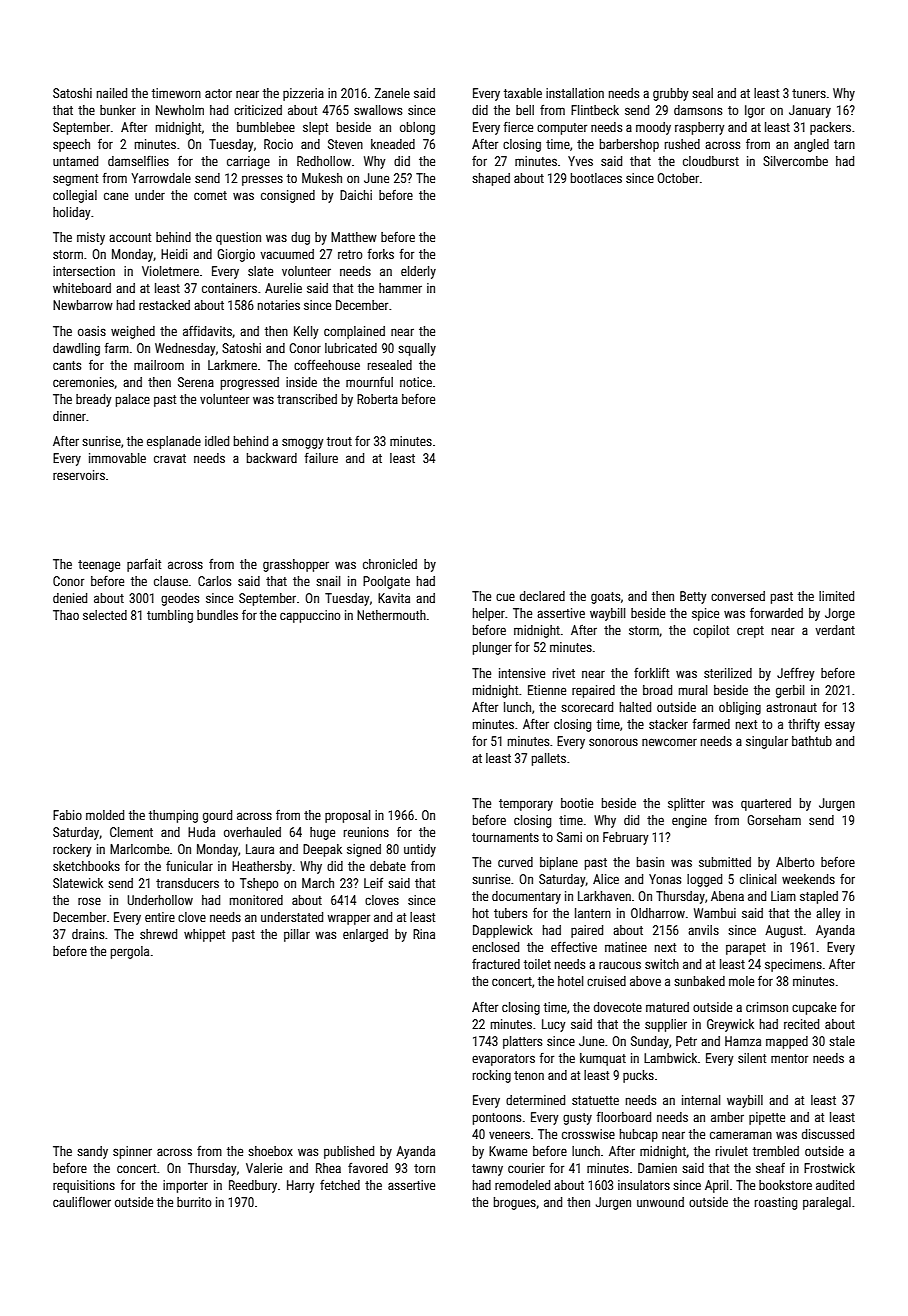 The height and width of the image is (1316, 908). Describe the element at coordinates (515, 1203) in the image. I see `brogues` at that location.
